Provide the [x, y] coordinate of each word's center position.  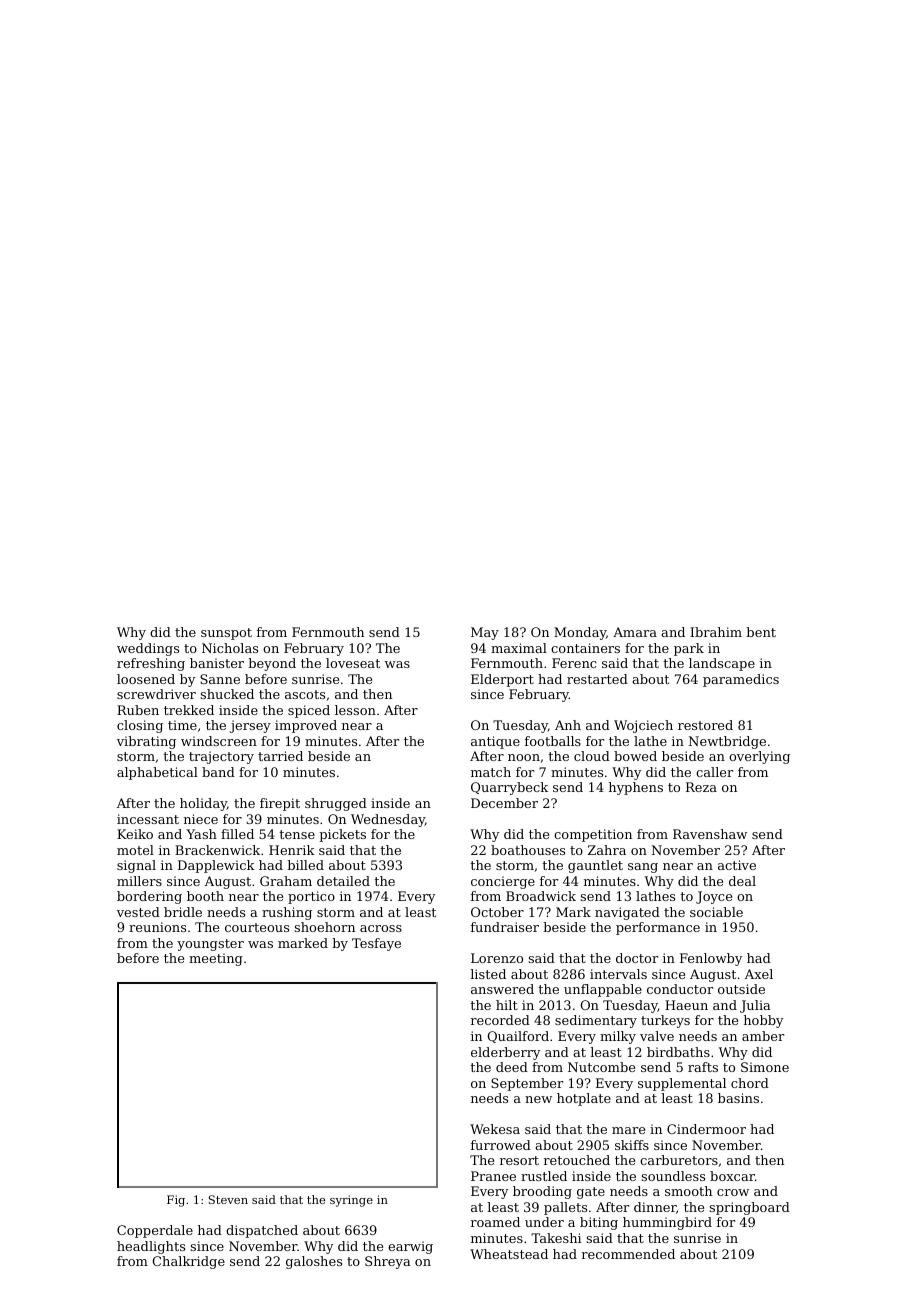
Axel [759, 974]
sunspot [226, 634]
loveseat [353, 663]
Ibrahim [716, 632]
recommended [628, 1254]
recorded [500, 1020]
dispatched [262, 1231]
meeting [216, 959]
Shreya [388, 1262]
